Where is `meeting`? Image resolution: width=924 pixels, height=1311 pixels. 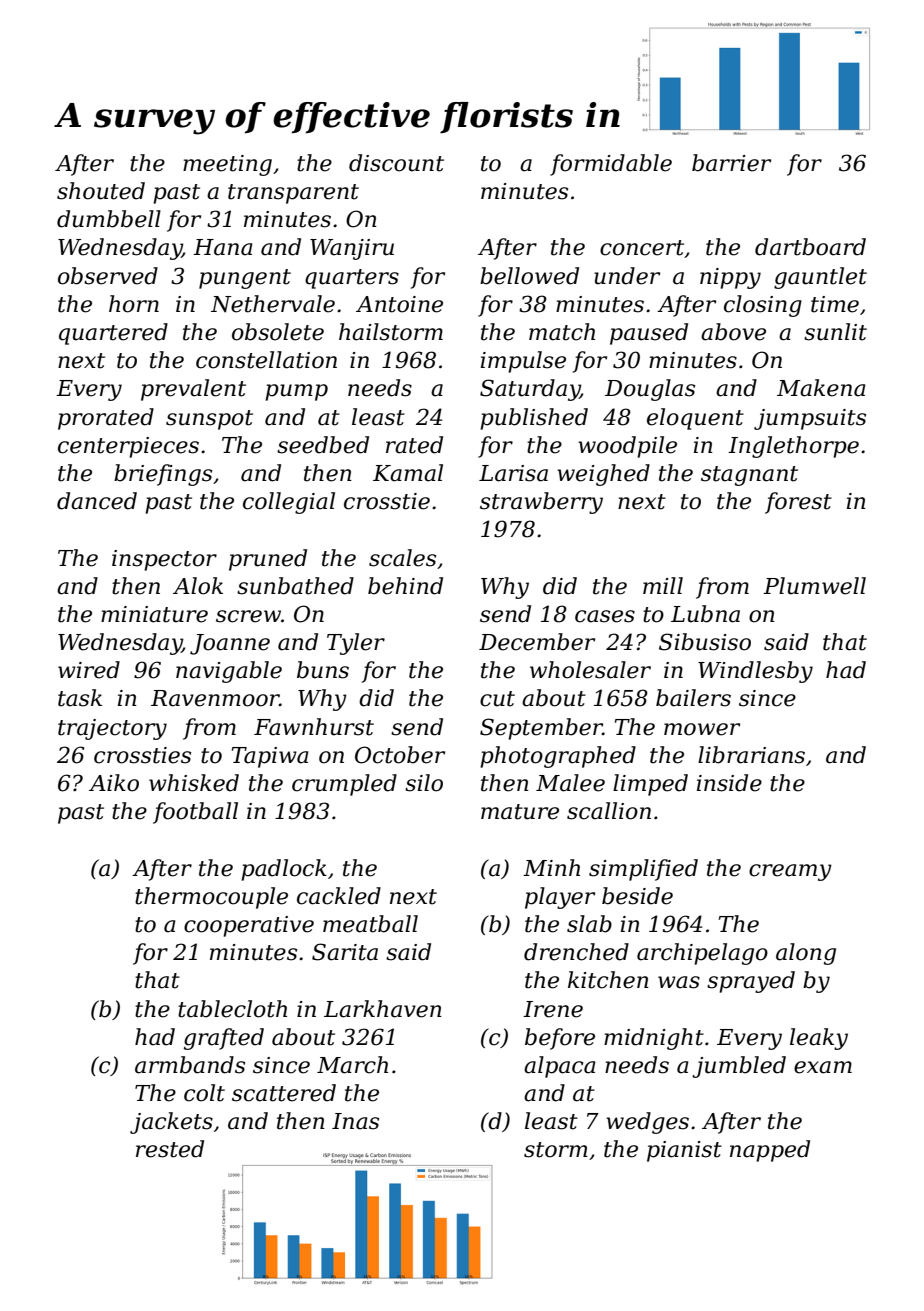
meeting is located at coordinates (227, 165).
